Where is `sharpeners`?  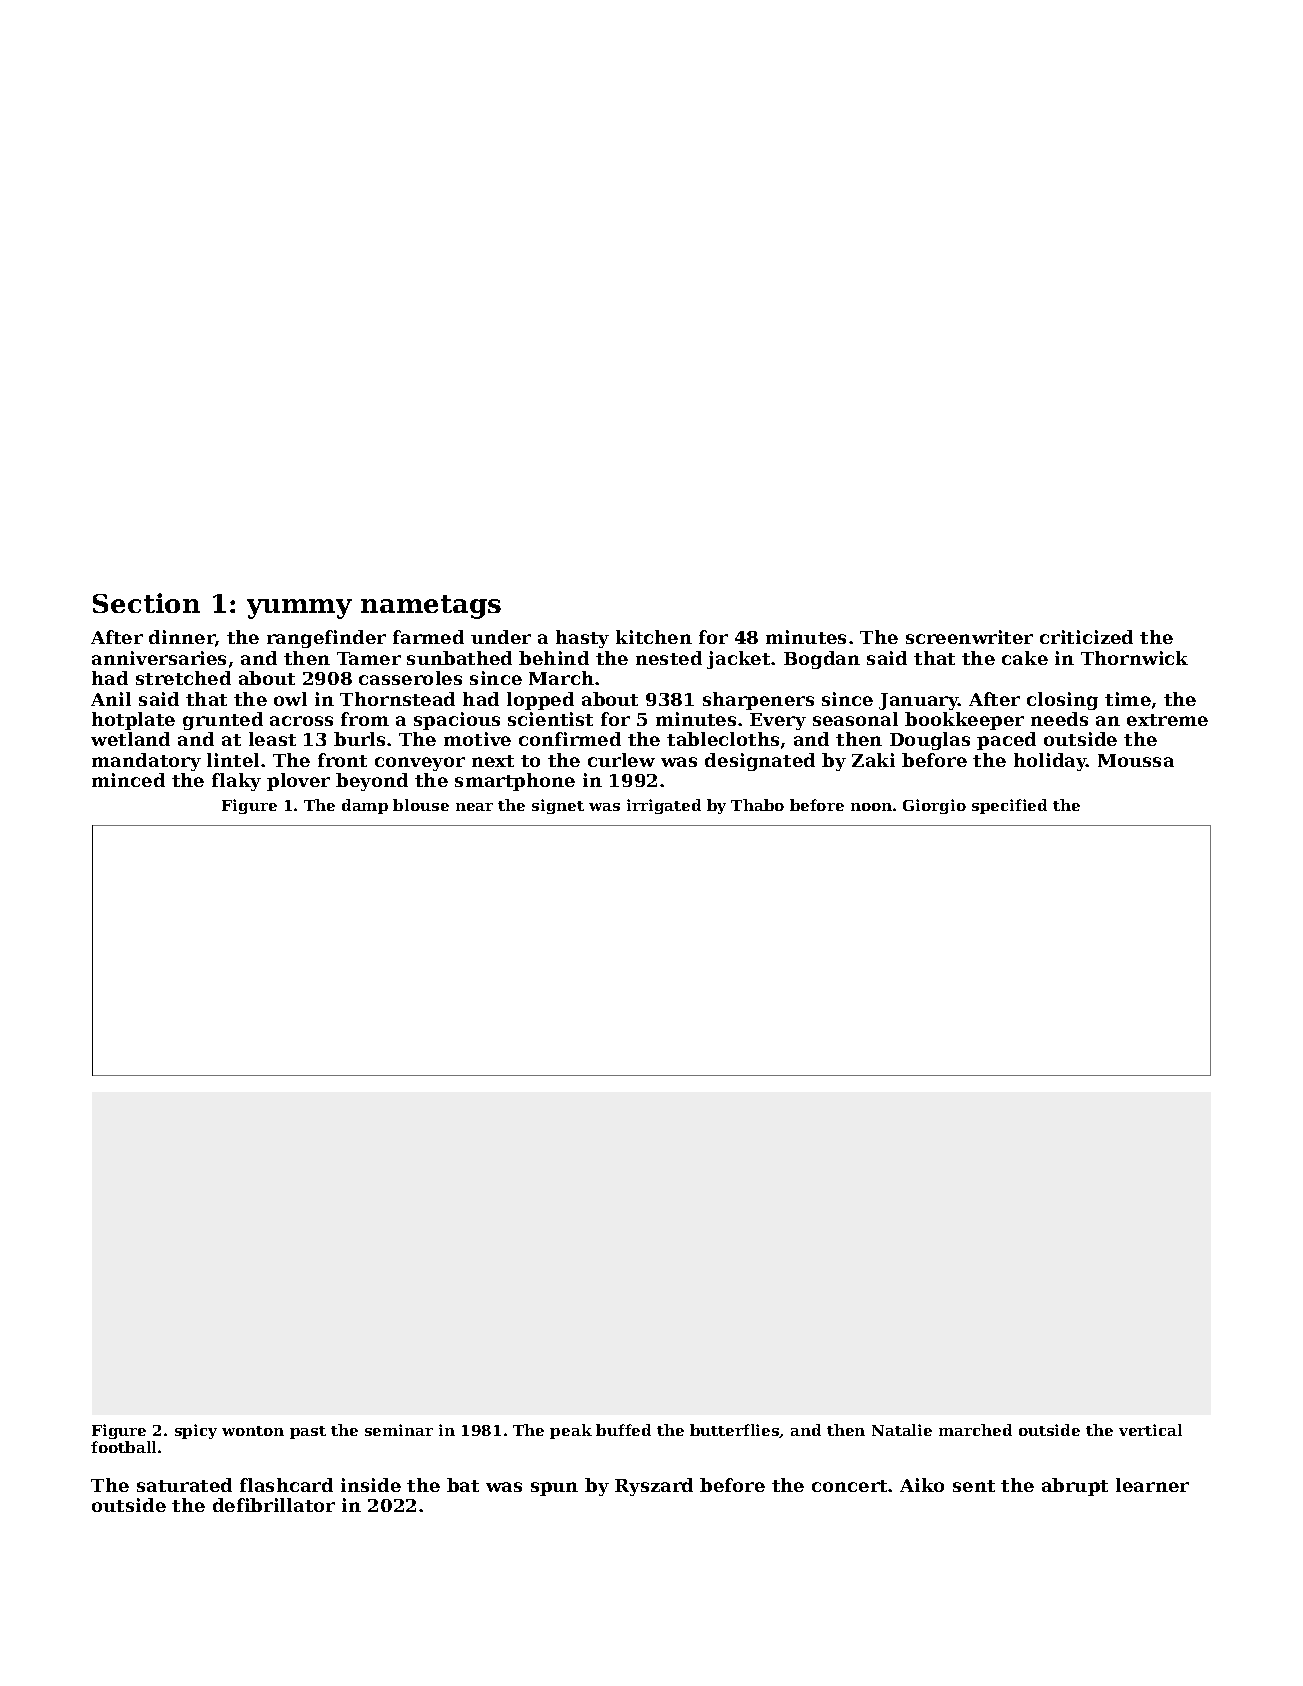 sharpeners is located at coordinates (758, 701).
